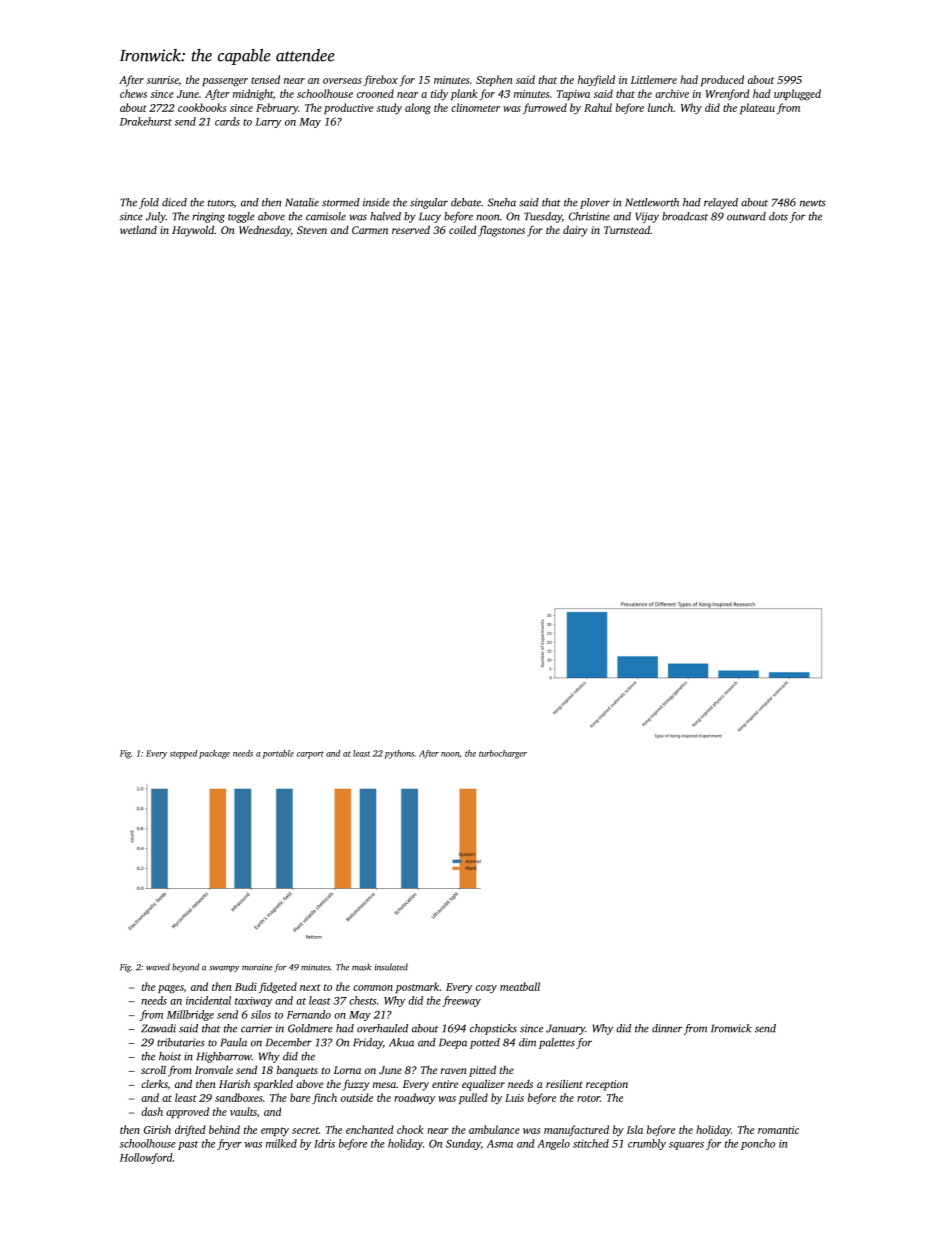 The width and height of the screenshot is (952, 1233). I want to click on Haywold, so click(193, 231).
